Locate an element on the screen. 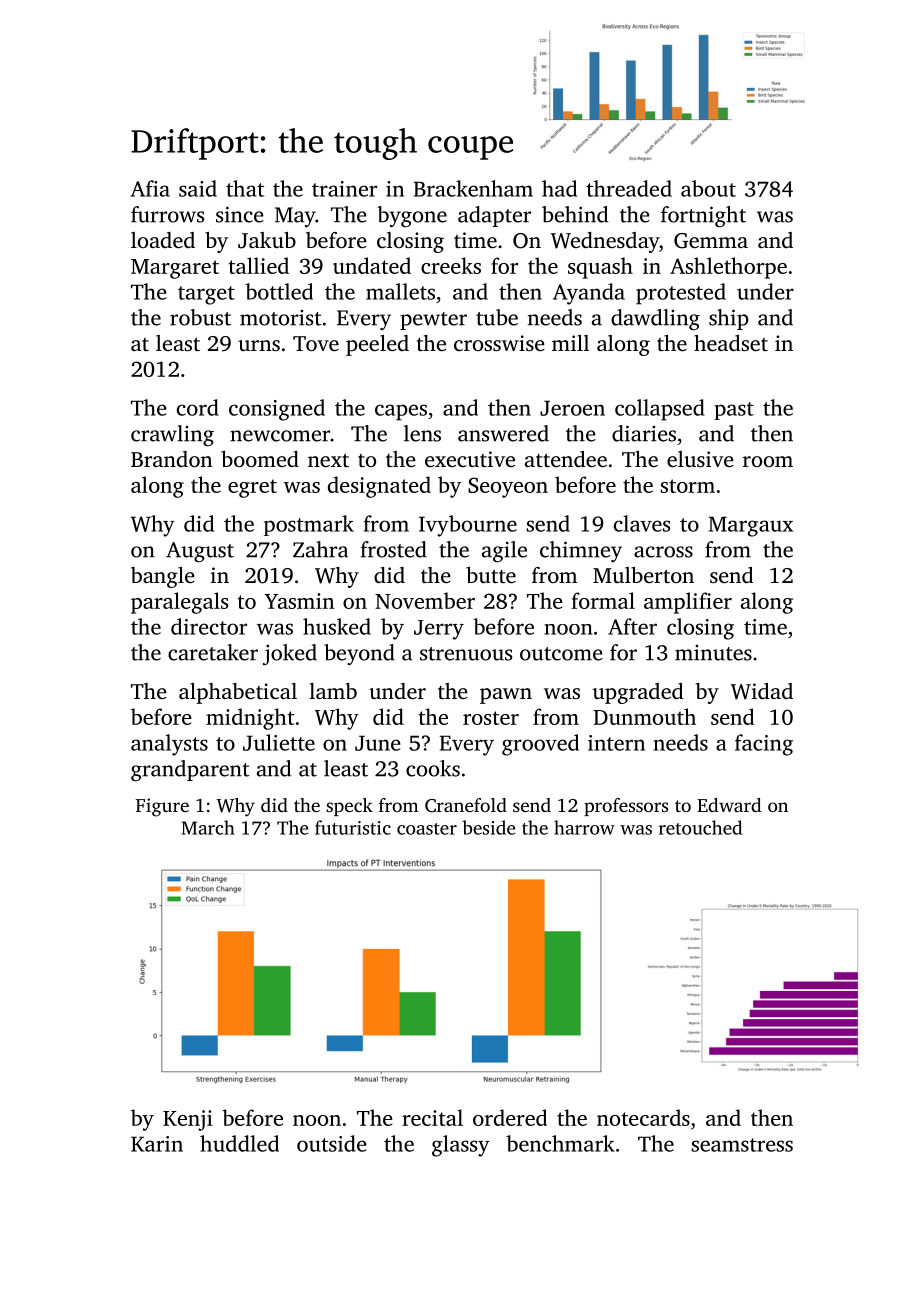 This screenshot has width=924, height=1311. said is located at coordinates (198, 188).
